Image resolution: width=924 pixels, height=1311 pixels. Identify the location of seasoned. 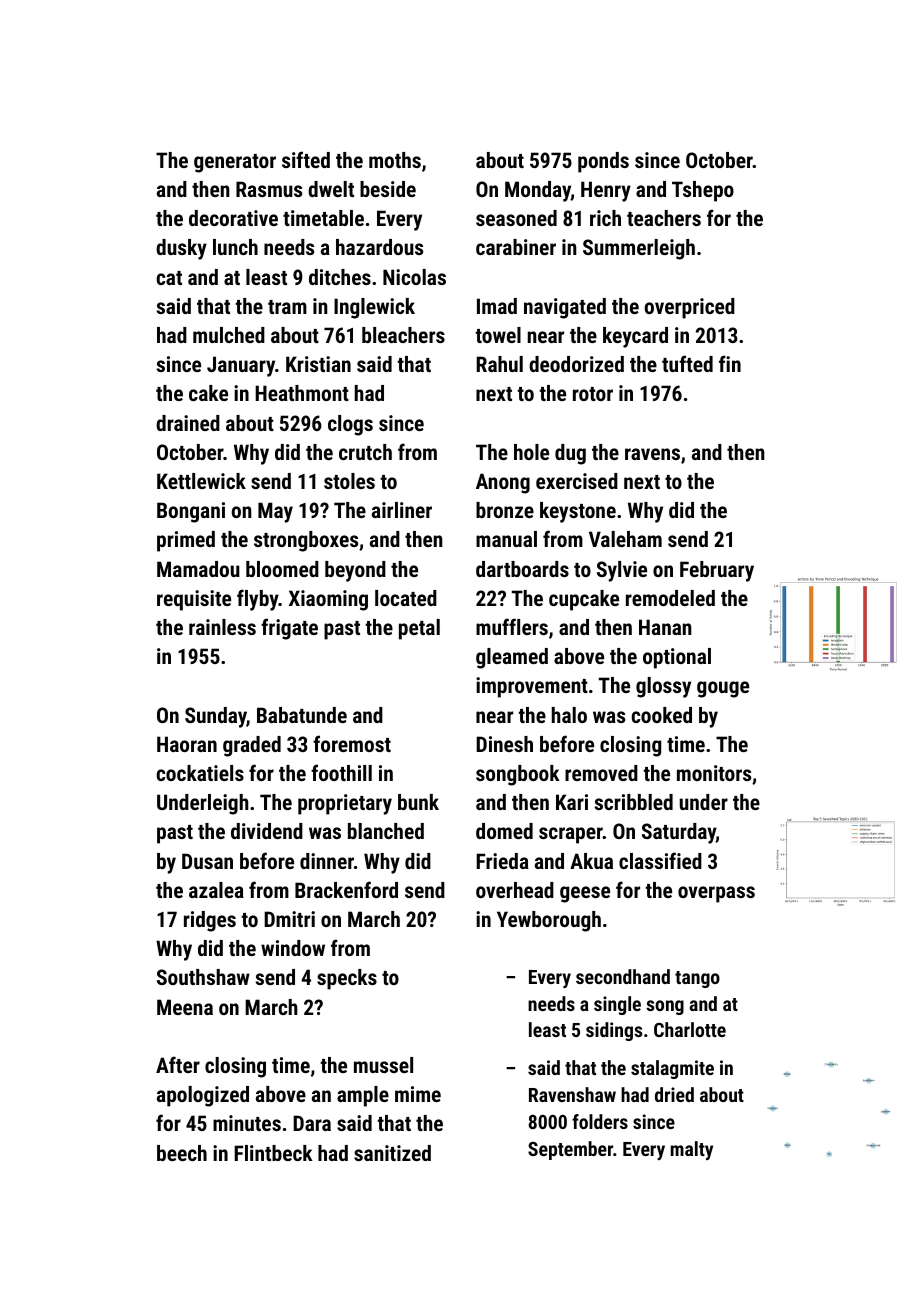
(516, 218).
